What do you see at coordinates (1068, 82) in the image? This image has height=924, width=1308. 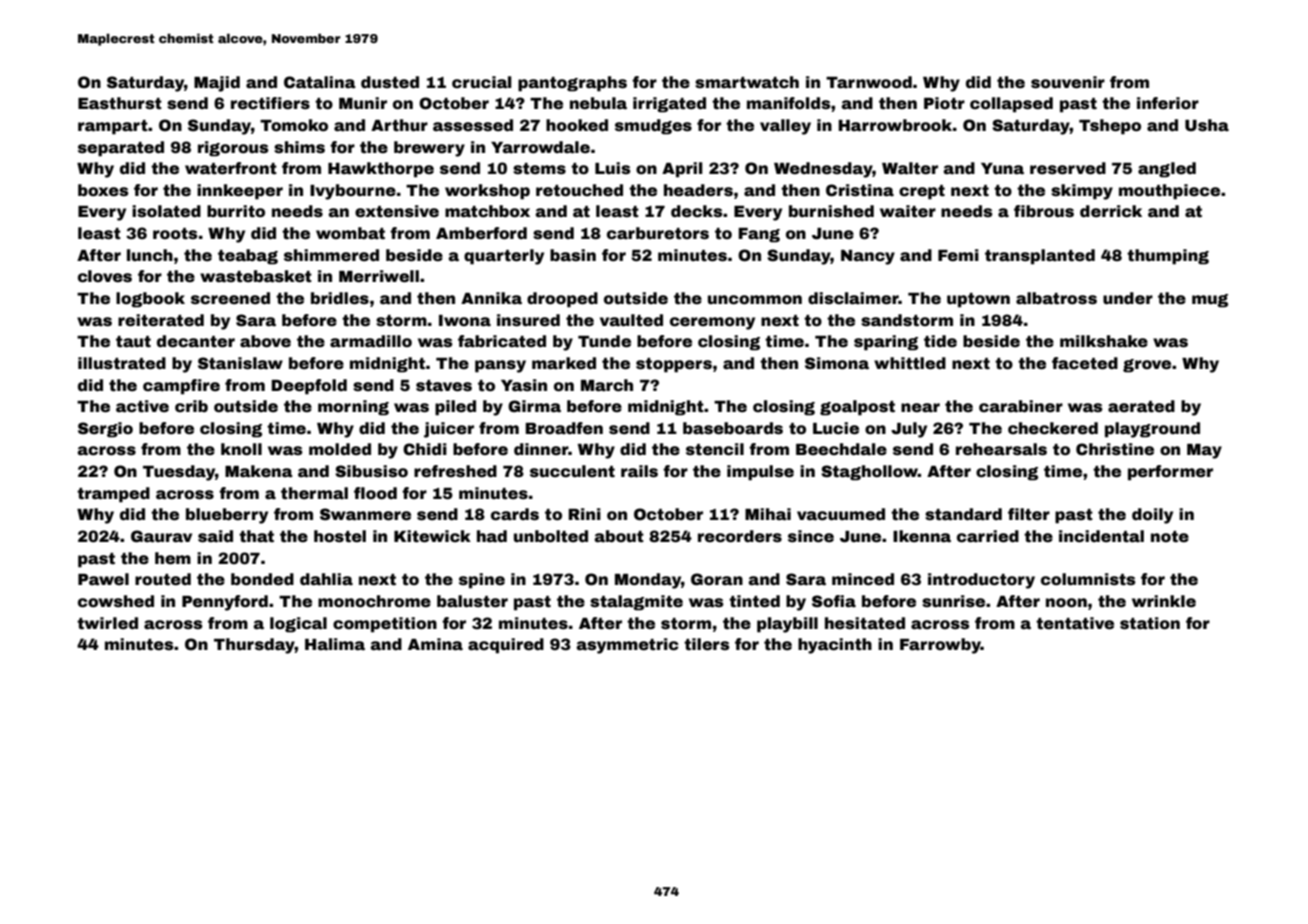 I see `souvenir` at bounding box center [1068, 82].
